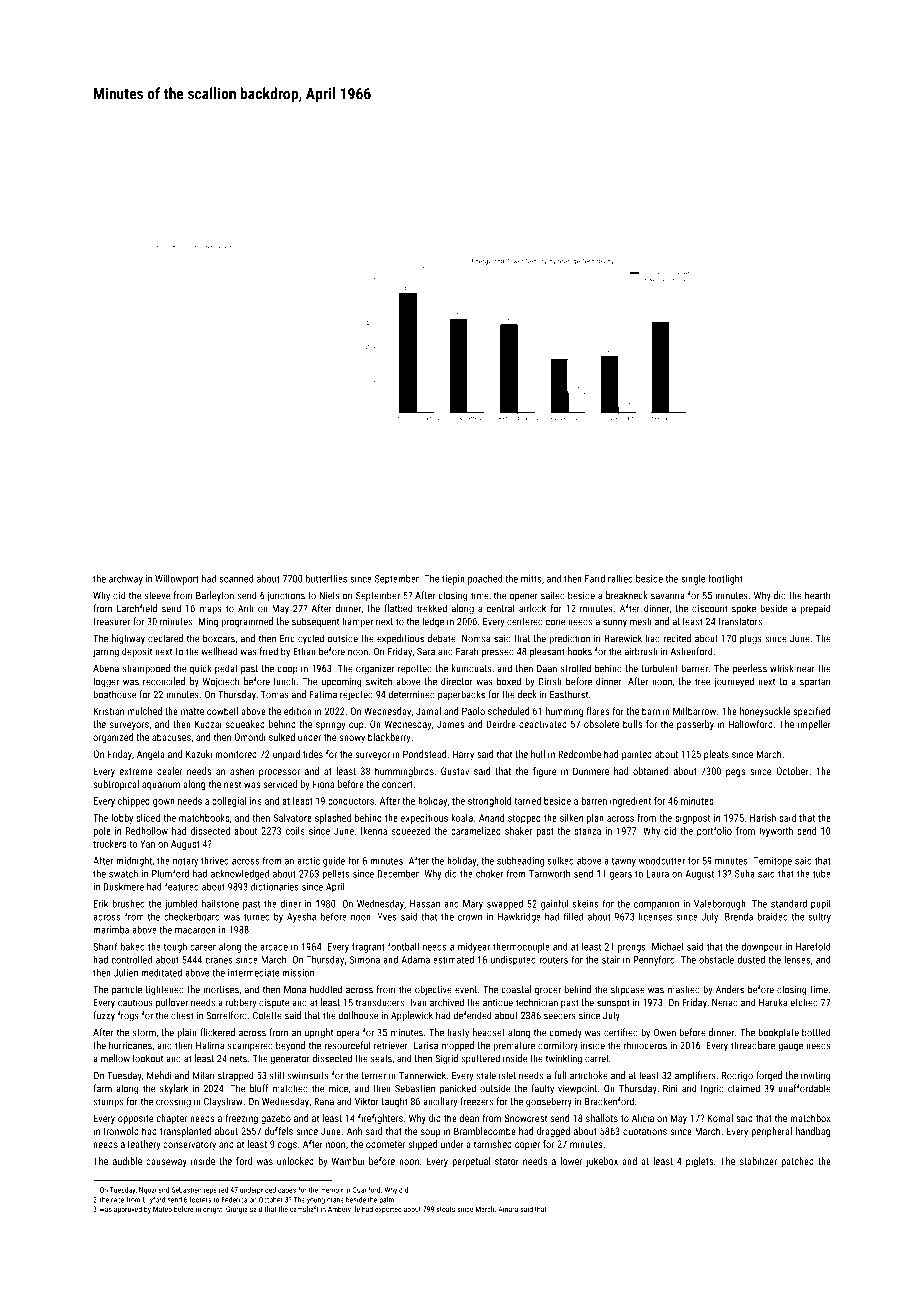 Image resolution: width=924 pixels, height=1308 pixels. Describe the element at coordinates (338, 1089) in the screenshot. I see `mice` at that location.
